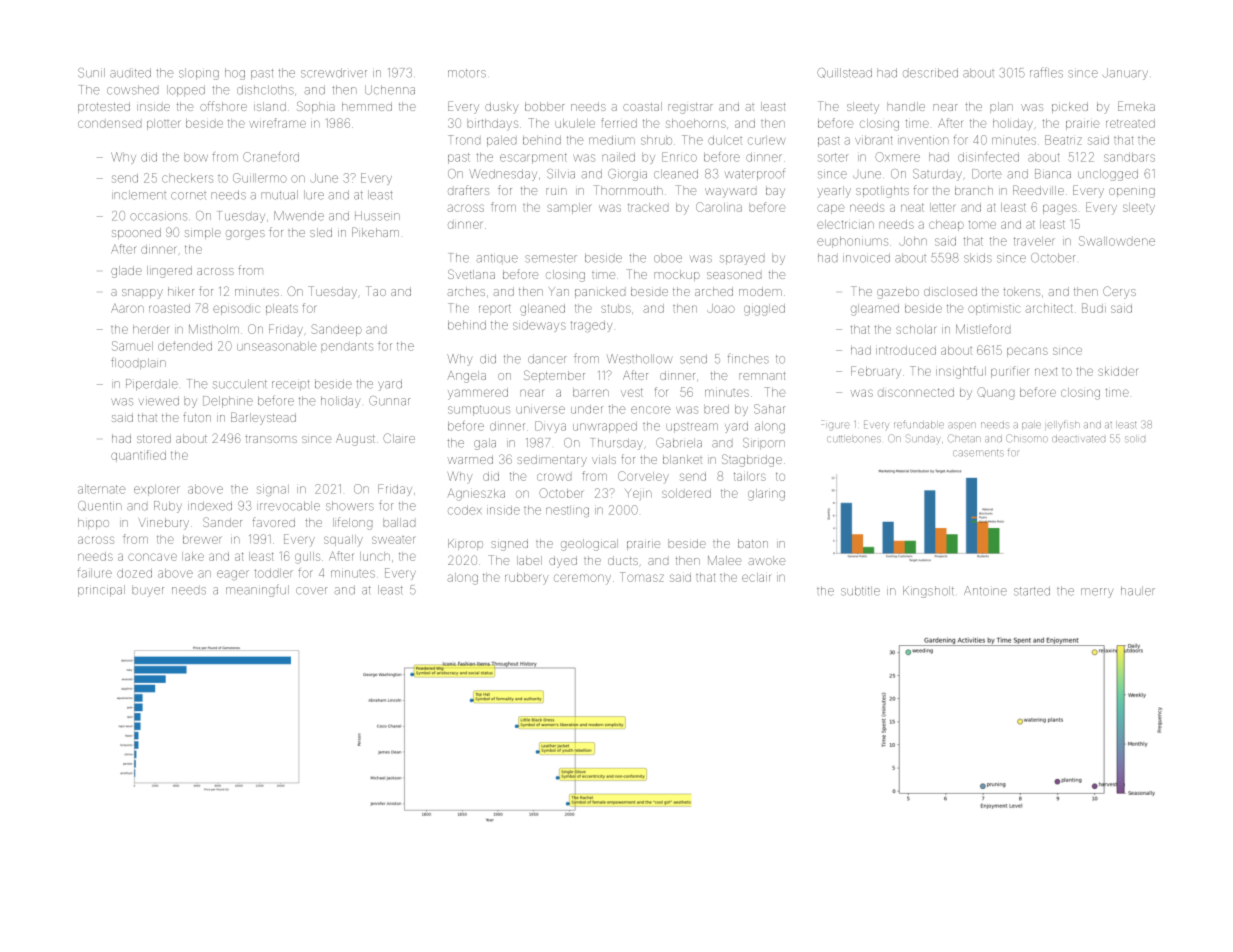 The width and height of the screenshot is (1233, 952). What do you see at coordinates (978, 453) in the screenshot?
I see `casements` at bounding box center [978, 453].
